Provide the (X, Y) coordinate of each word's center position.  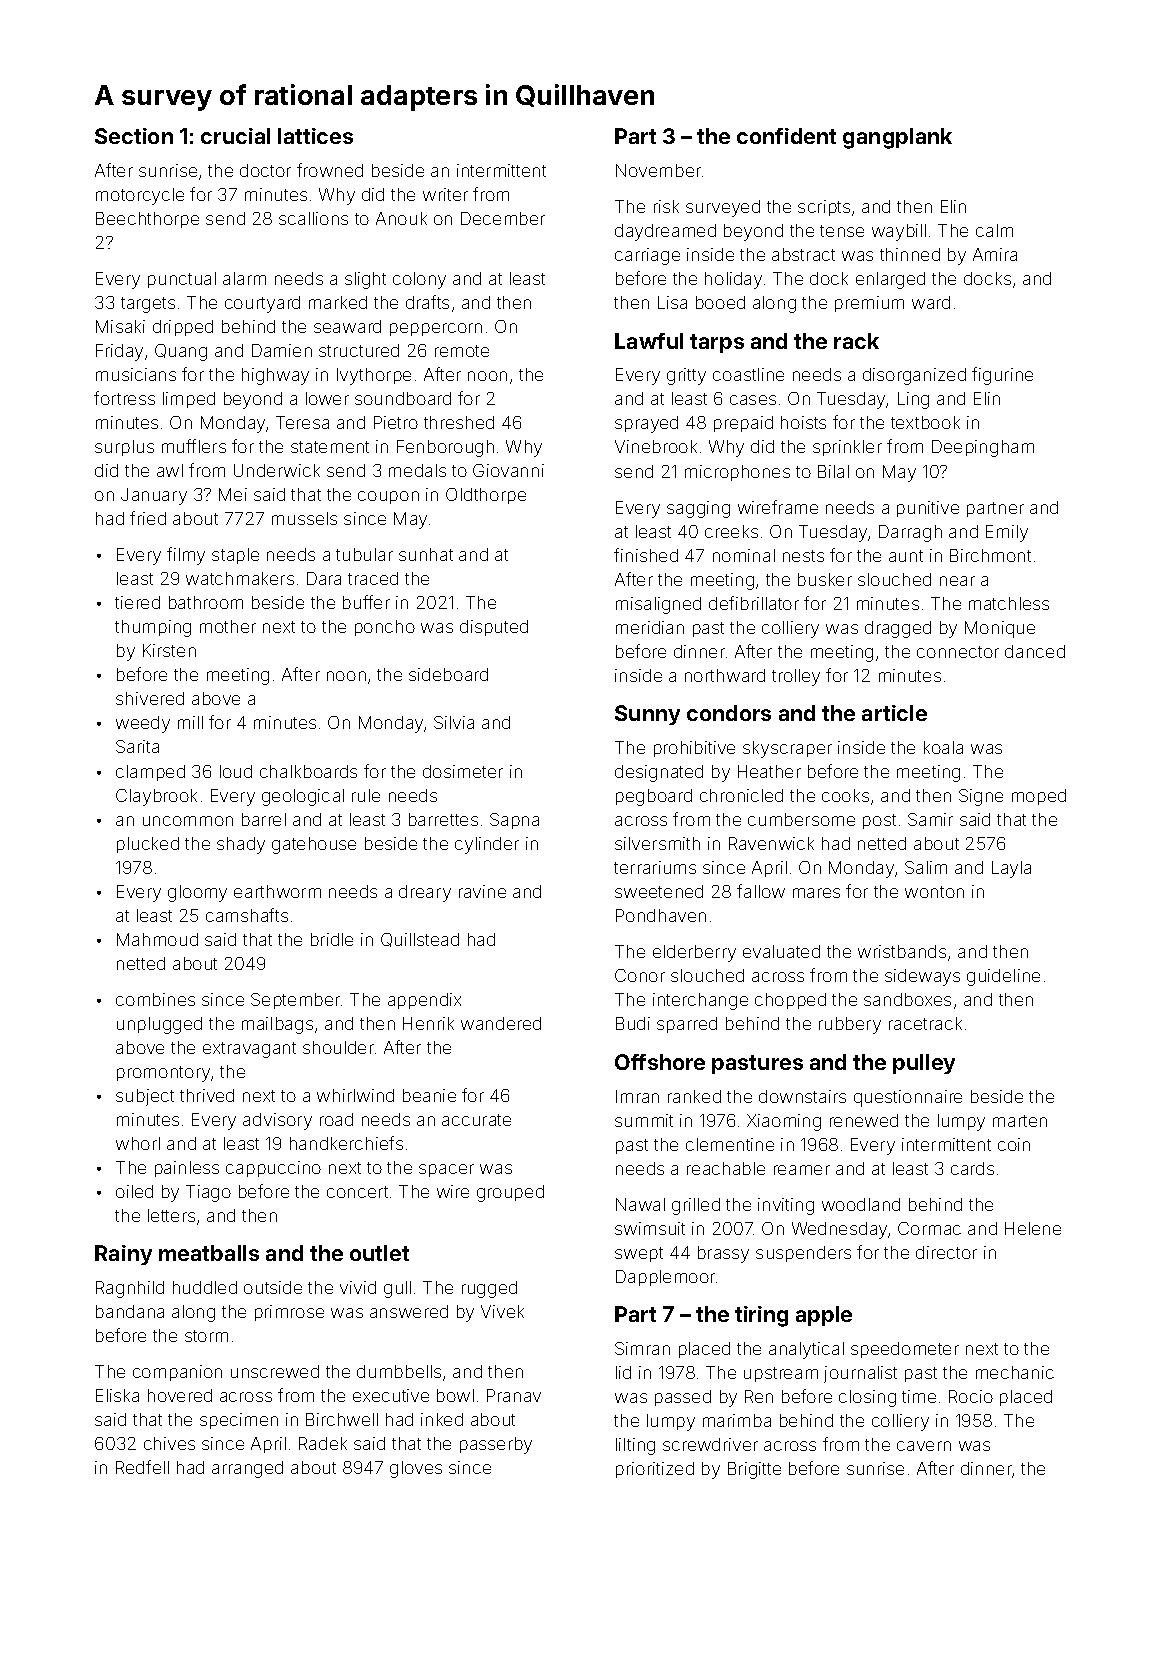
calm (994, 230)
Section (134, 136)
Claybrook (156, 797)
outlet (379, 1253)
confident (786, 136)
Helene (1033, 1228)
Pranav (514, 1395)
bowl (455, 1395)
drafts (427, 302)
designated (659, 773)
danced (1035, 651)
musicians (136, 374)
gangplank (897, 138)
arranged (247, 1469)
